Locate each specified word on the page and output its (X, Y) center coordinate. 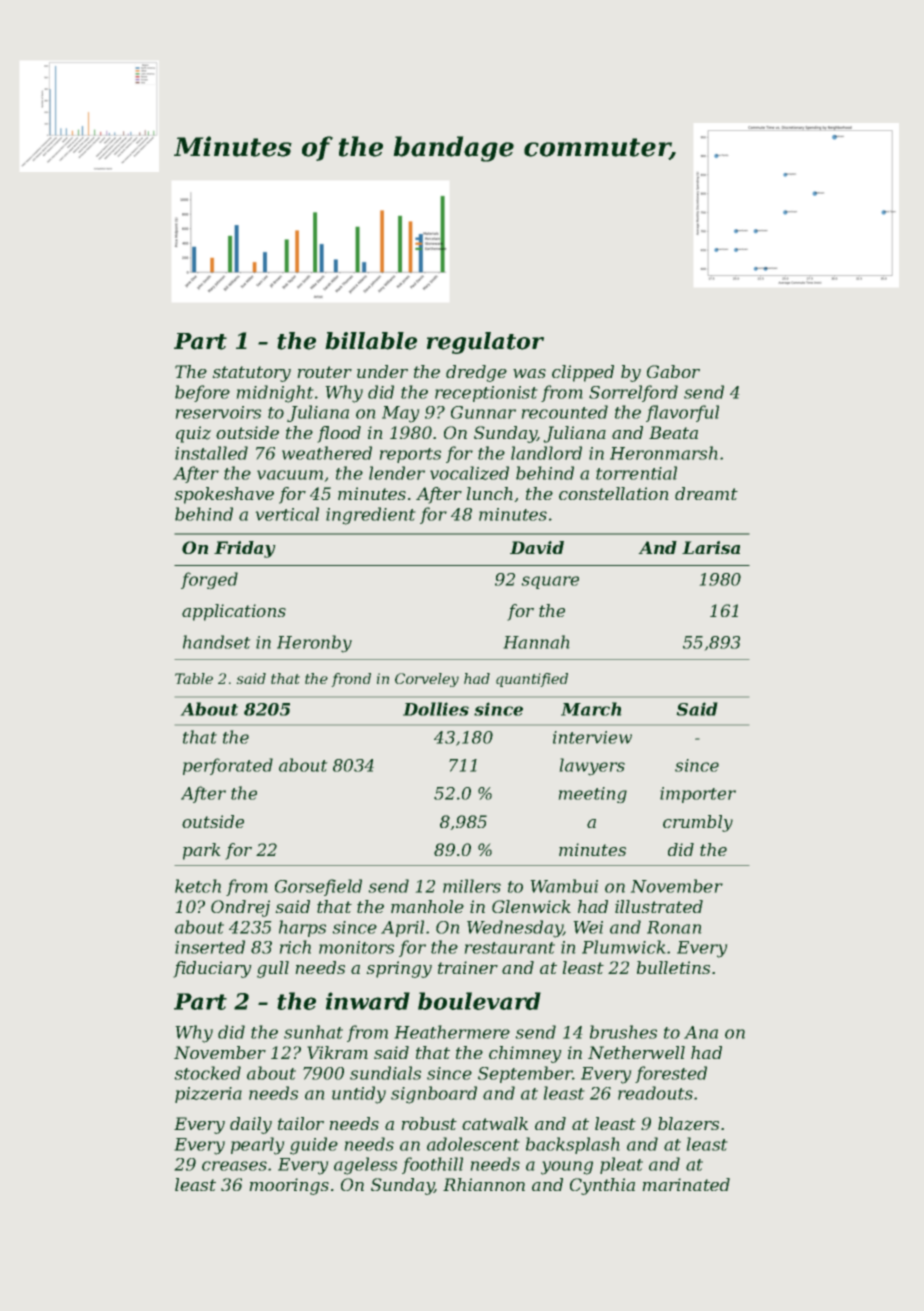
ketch (198, 886)
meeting (592, 795)
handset (217, 642)
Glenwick (531, 906)
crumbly (698, 823)
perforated (228, 766)
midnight (275, 394)
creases (234, 1166)
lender (397, 473)
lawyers (592, 767)
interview (592, 737)
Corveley (427, 680)
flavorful (682, 413)
